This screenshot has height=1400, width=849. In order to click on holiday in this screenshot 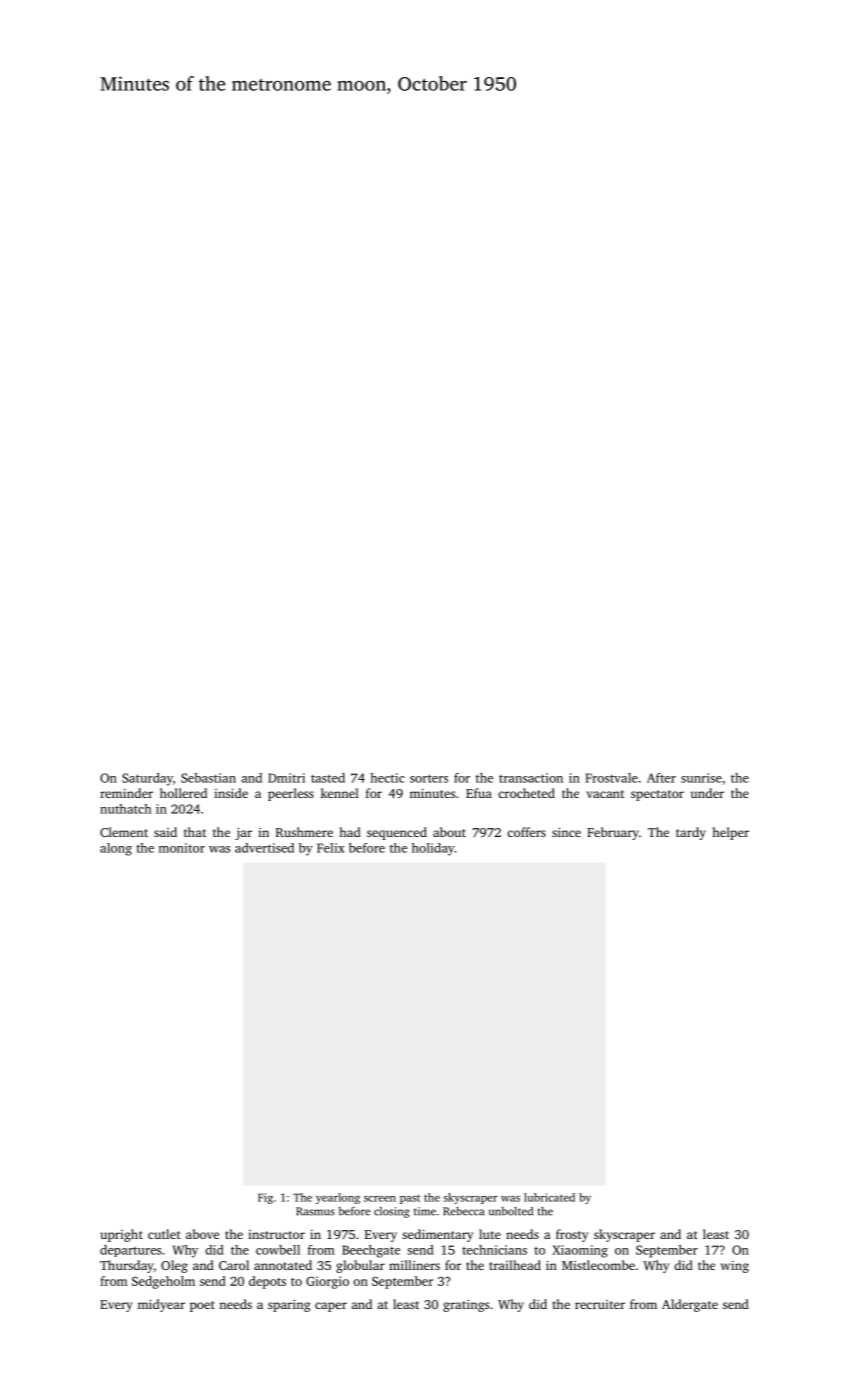, I will do `click(433, 849)`.
